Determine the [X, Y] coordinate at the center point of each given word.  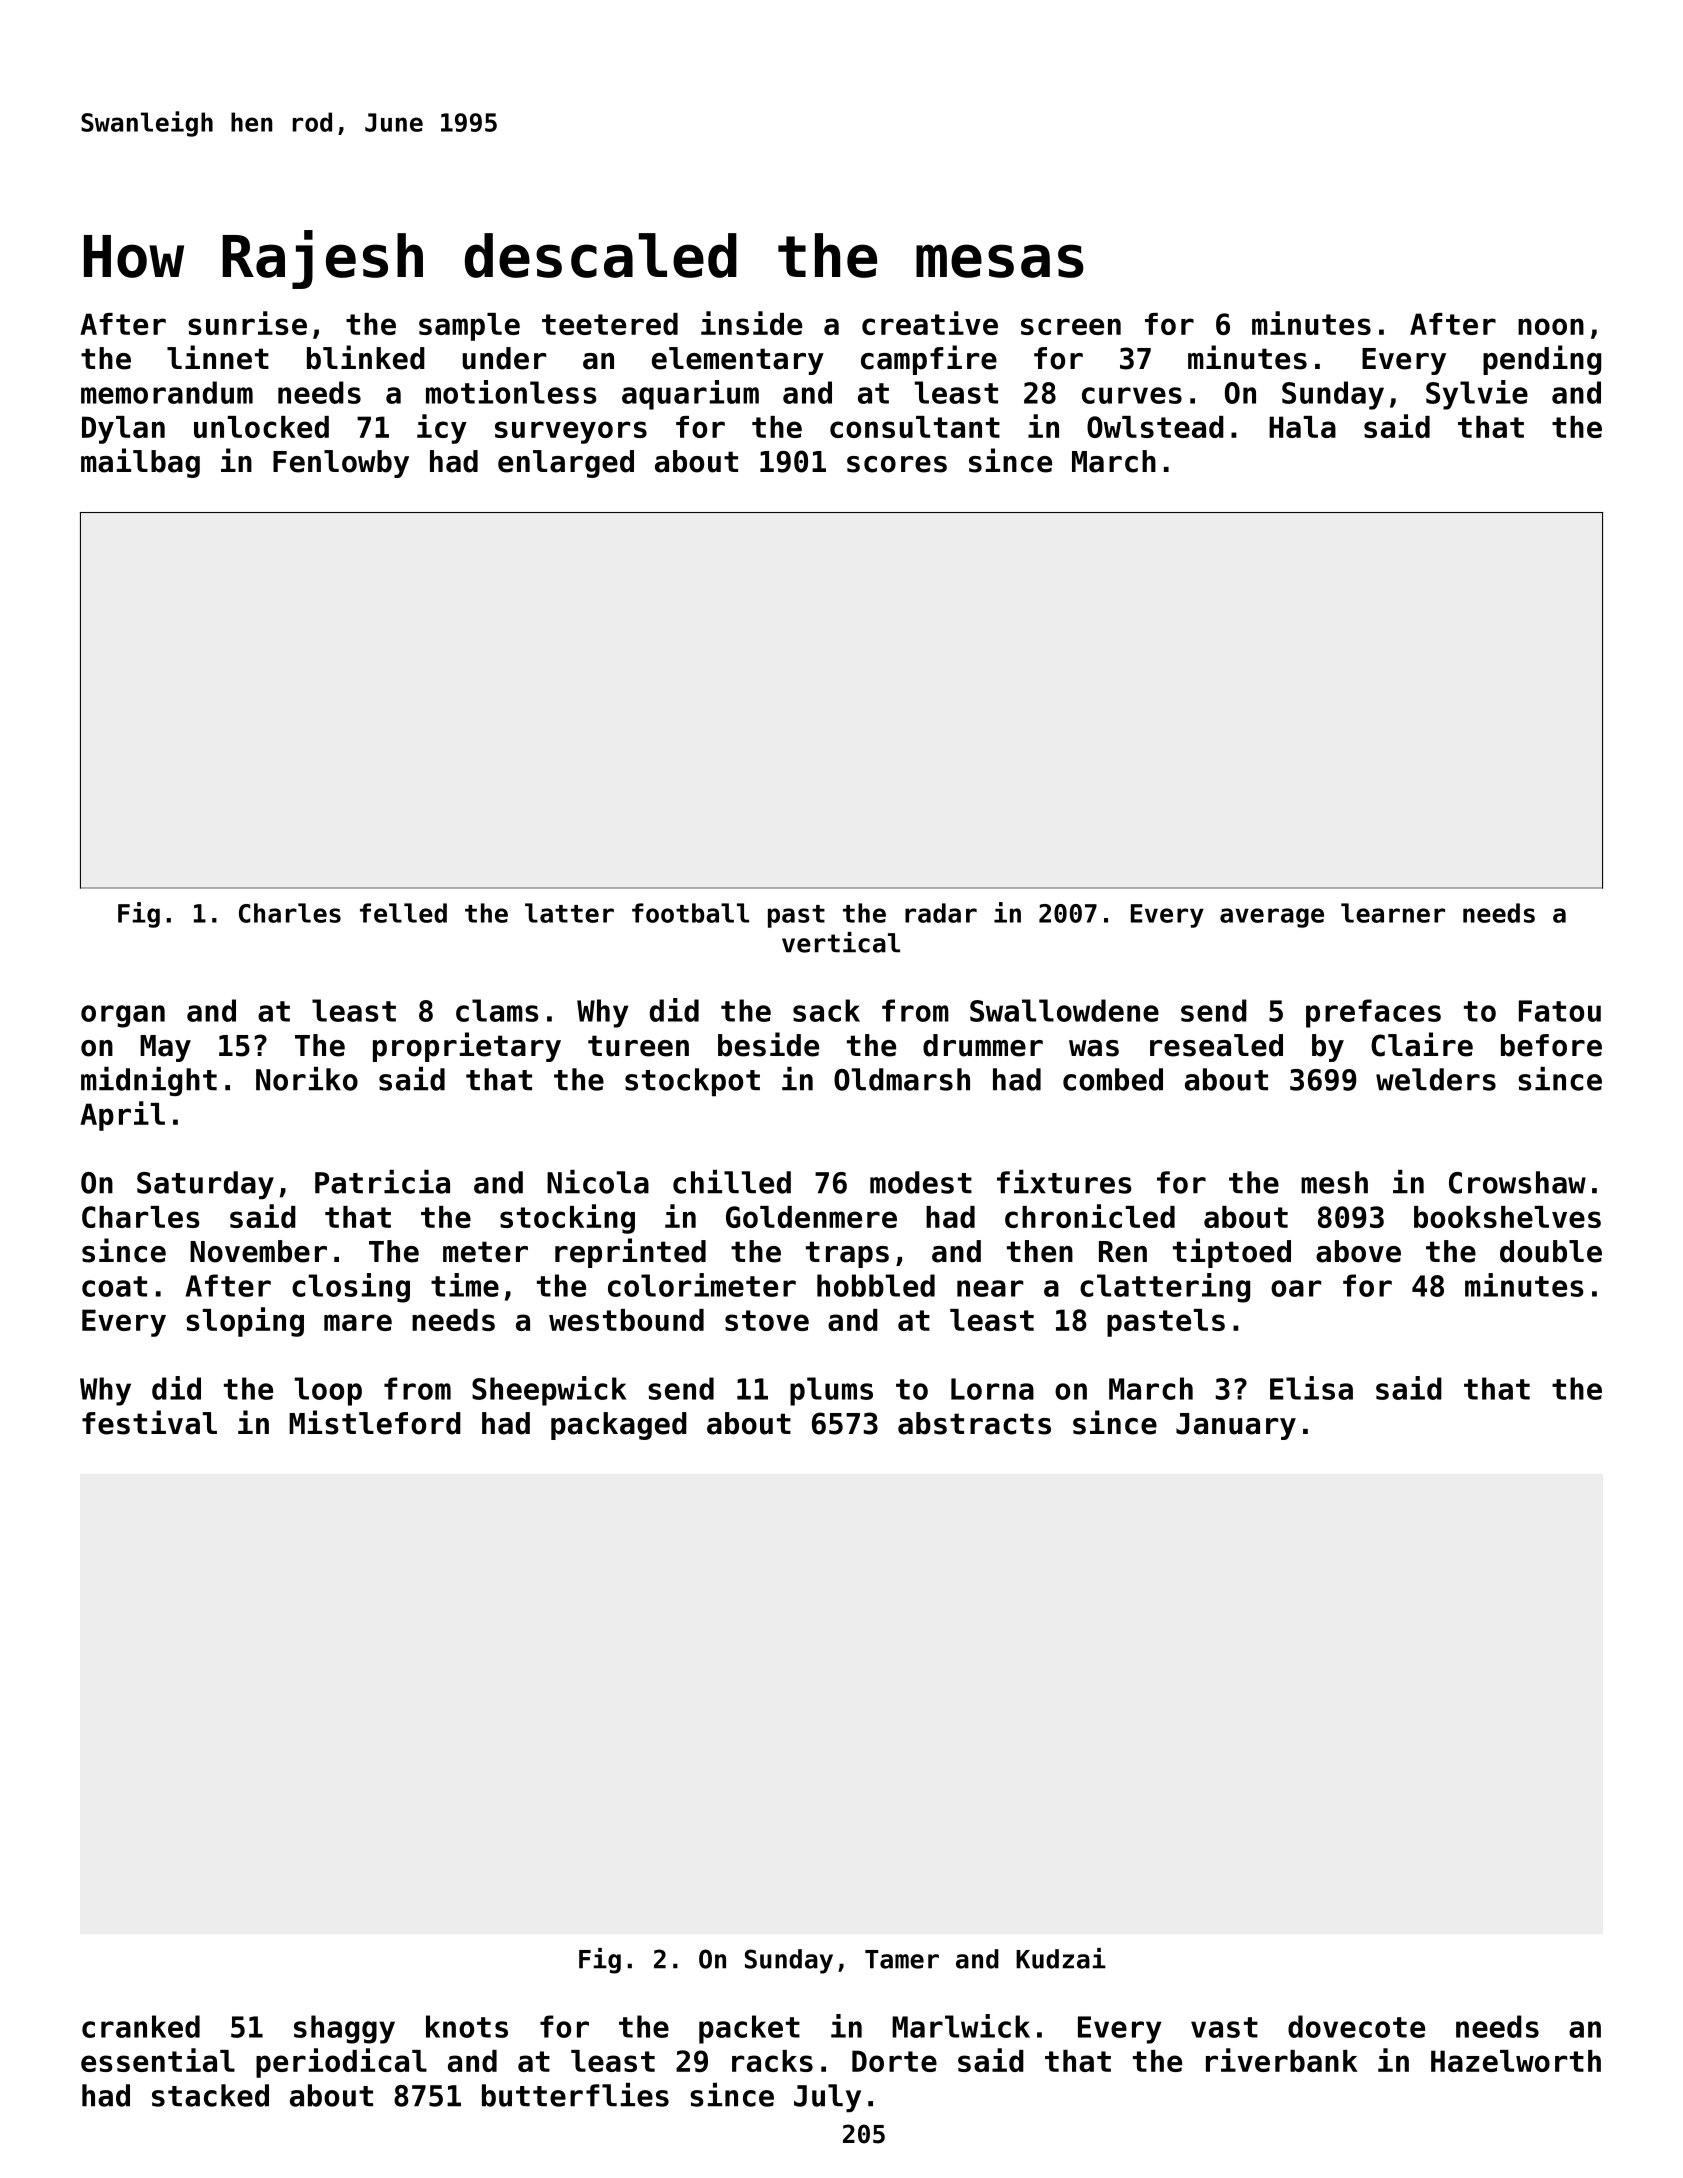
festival [149, 1422]
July [827, 2098]
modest [921, 1182]
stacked [210, 2095]
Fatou [1560, 1011]
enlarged [566, 464]
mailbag [140, 463]
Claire [1422, 1044]
